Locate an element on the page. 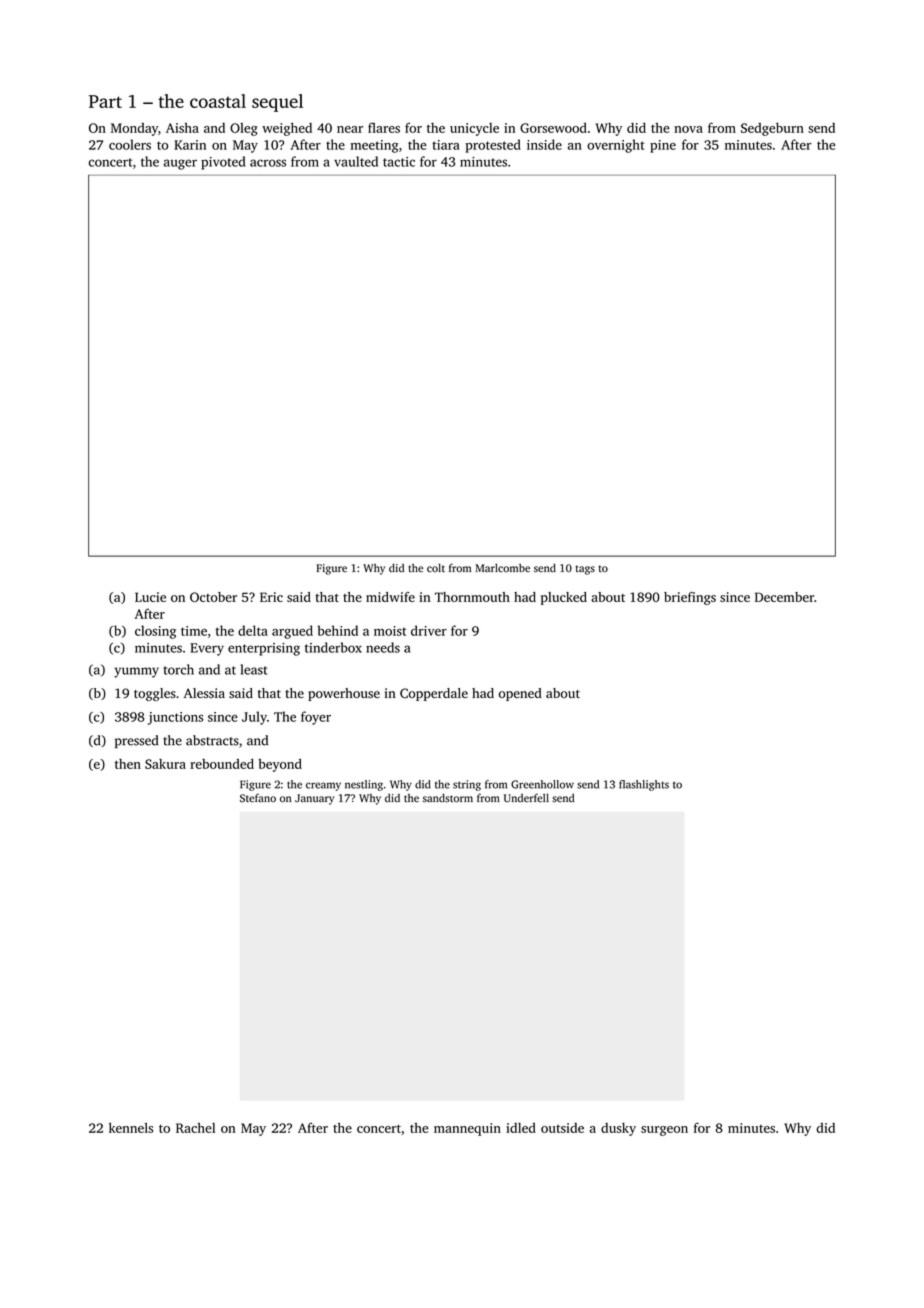 Image resolution: width=924 pixels, height=1308 pixels. pine is located at coordinates (663, 146).
